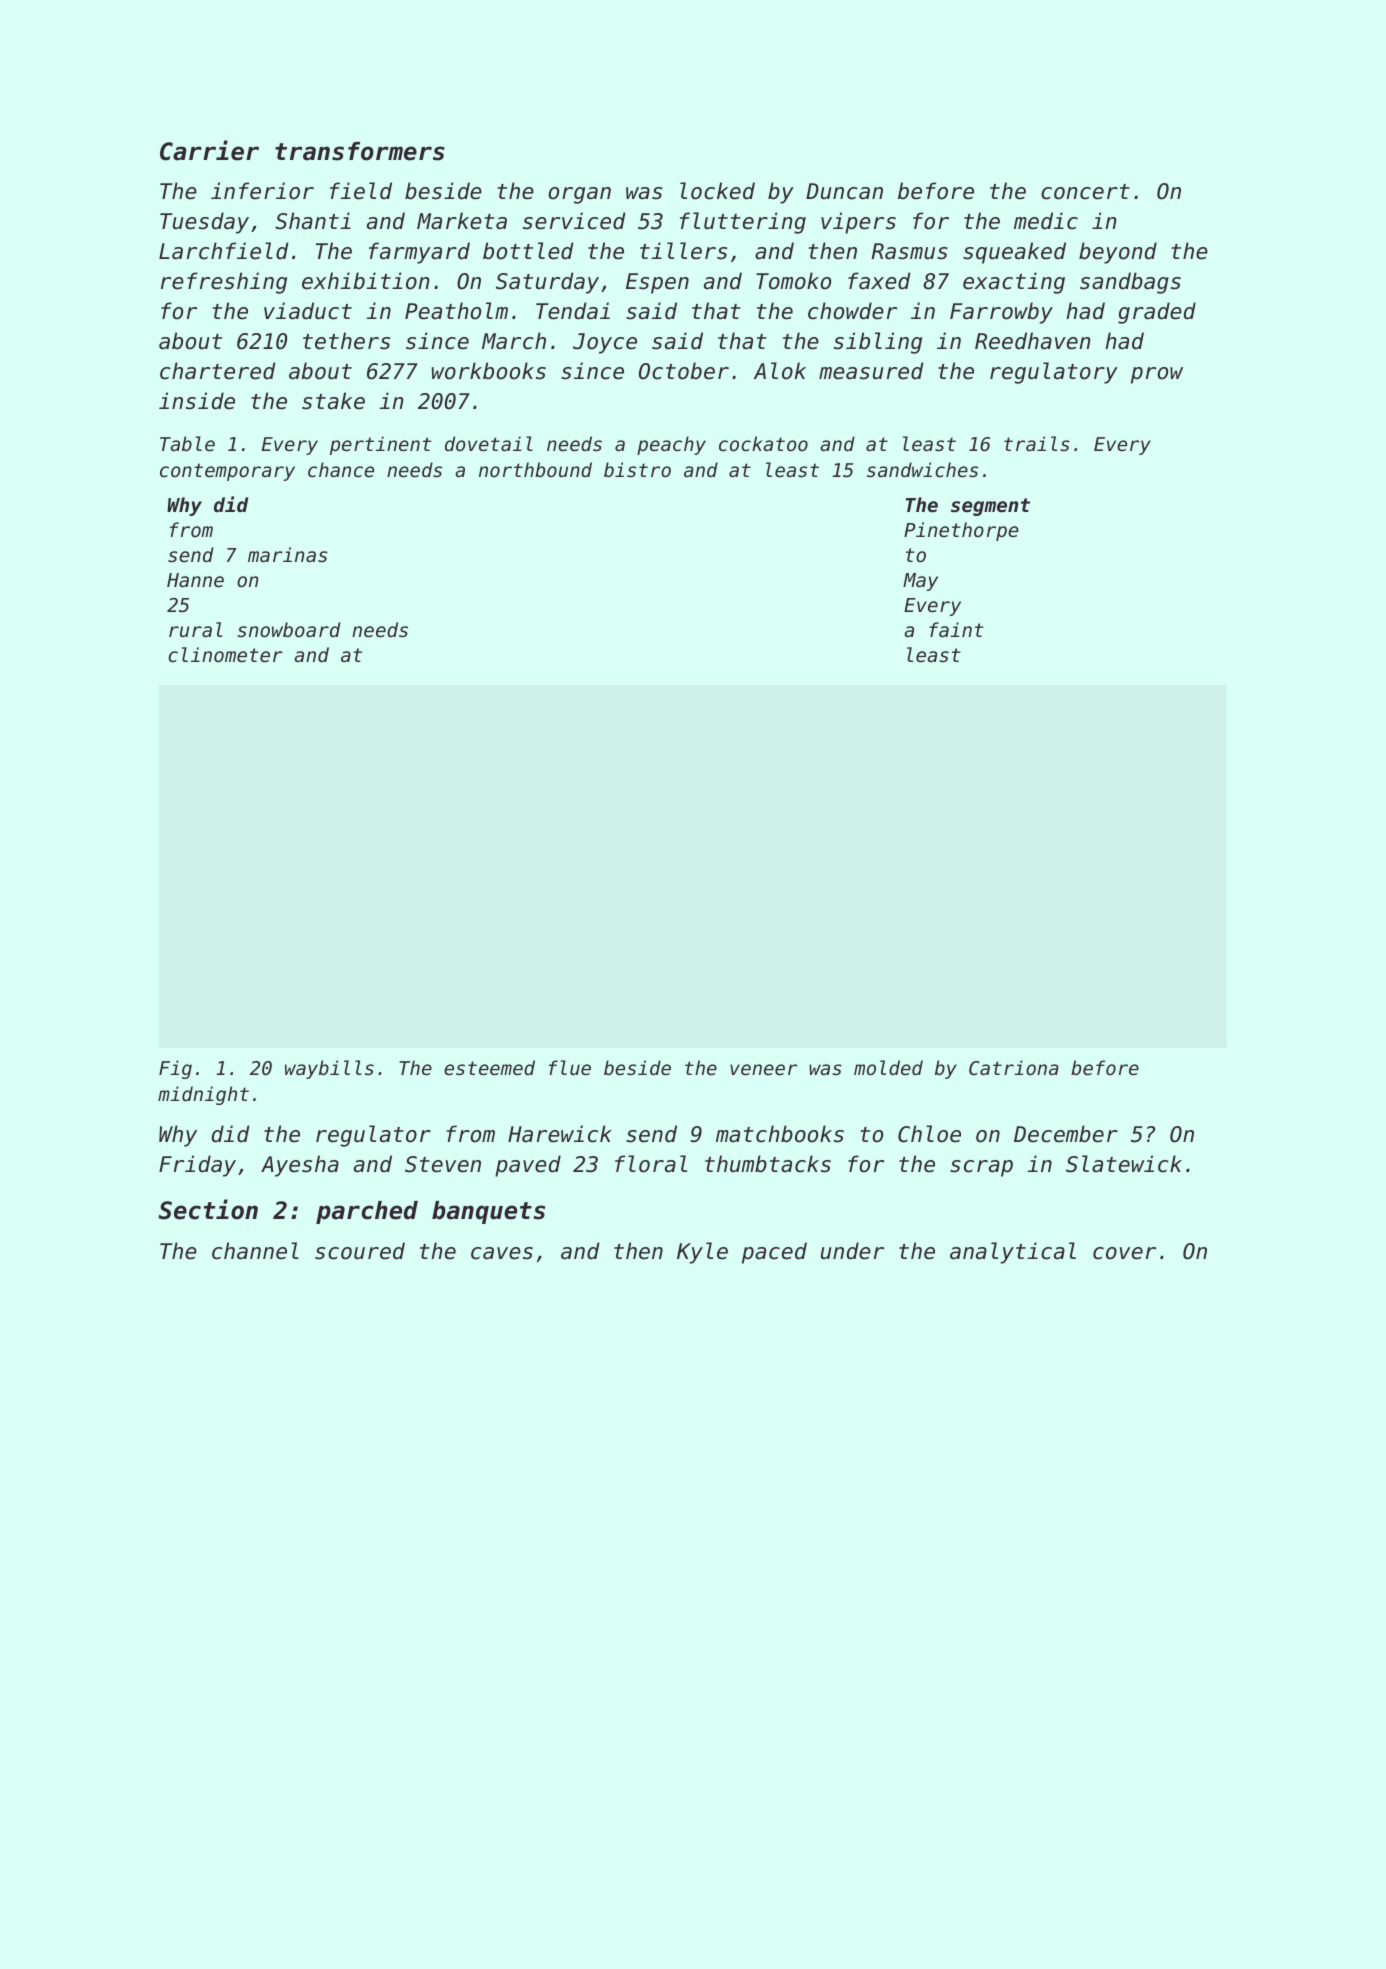 The height and width of the image is (1969, 1386). Describe the element at coordinates (844, 191) in the image. I see `Duncan` at that location.
